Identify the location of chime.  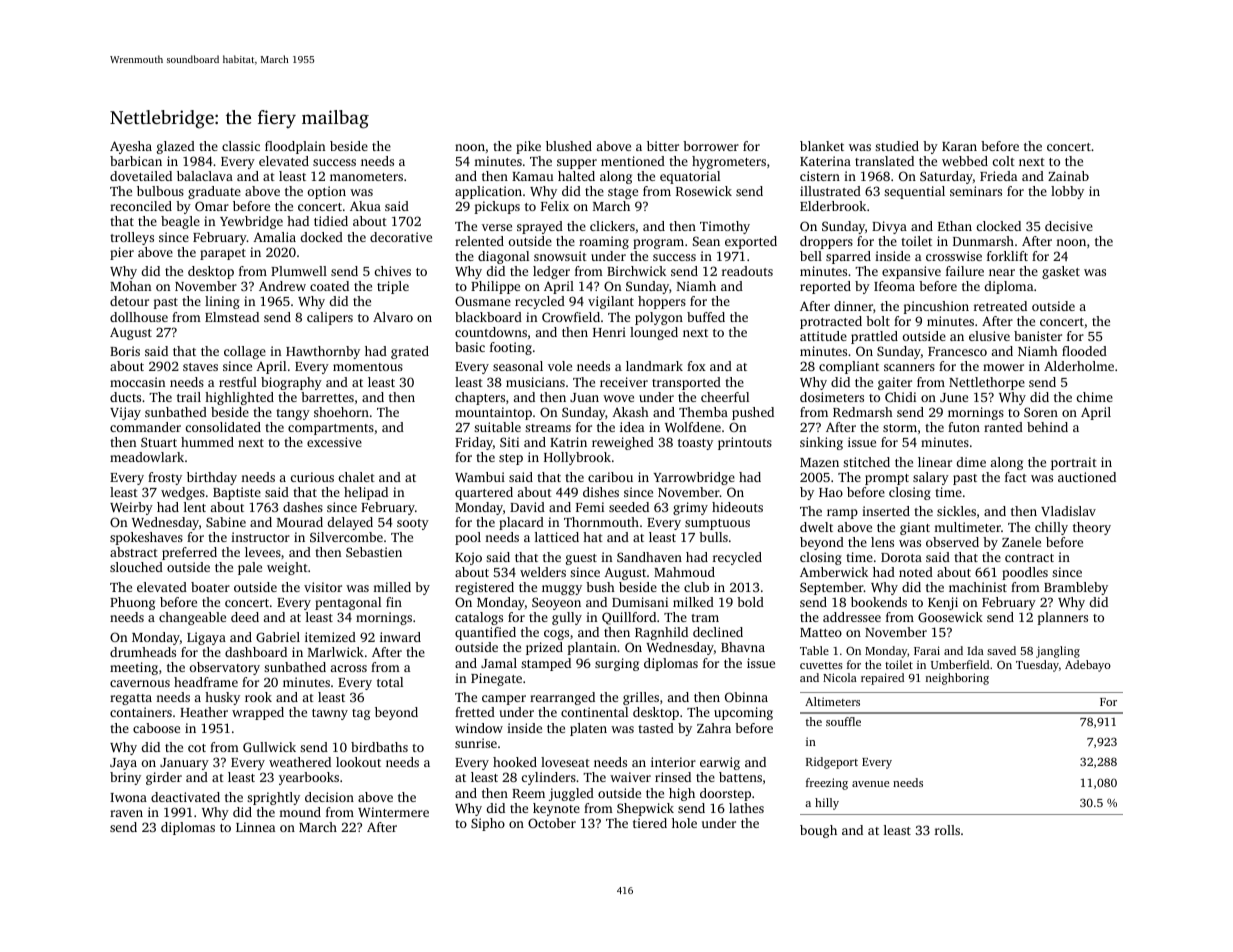
(1095, 397).
